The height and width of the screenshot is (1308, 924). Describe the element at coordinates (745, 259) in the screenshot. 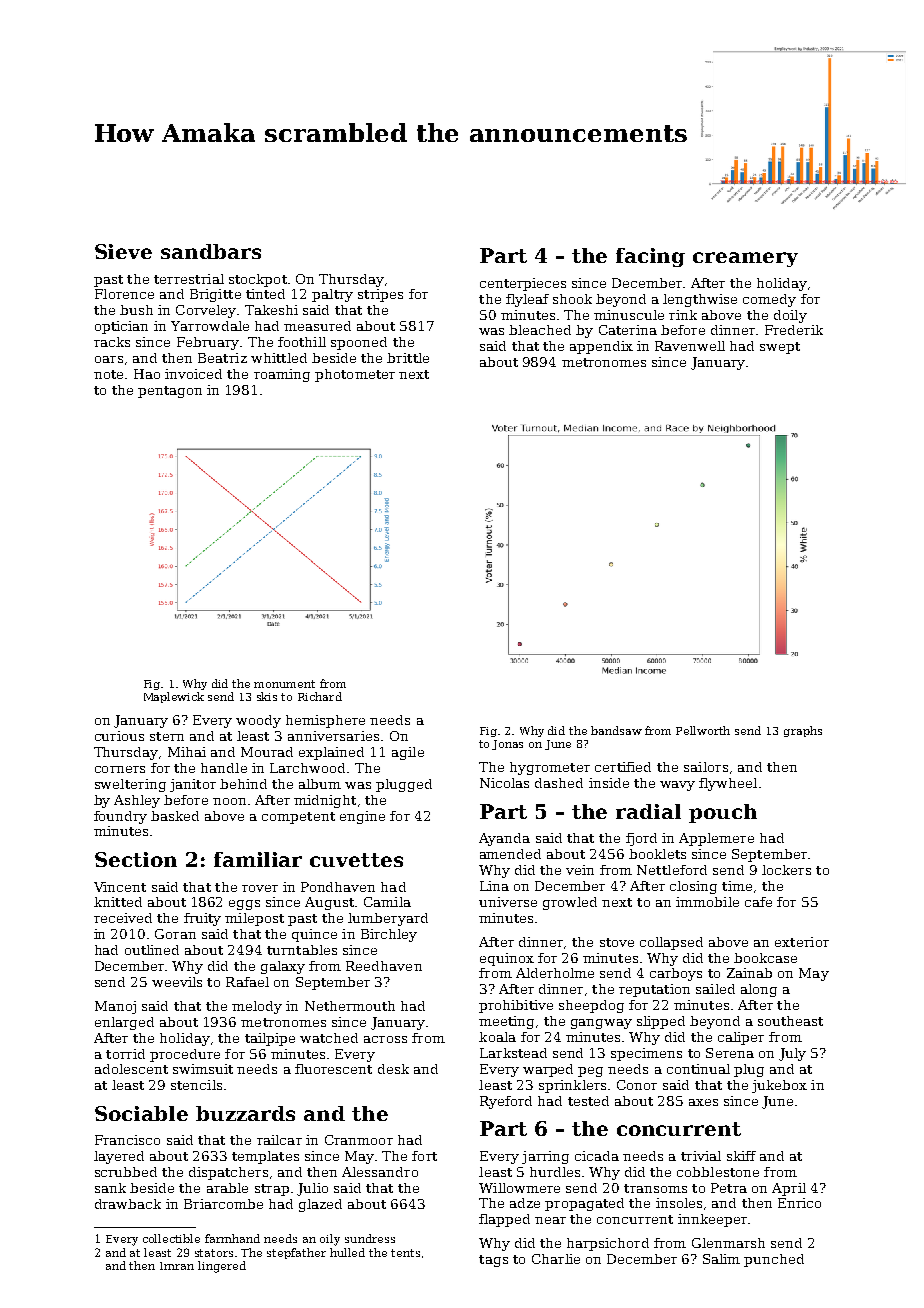

I see `creamery` at that location.
